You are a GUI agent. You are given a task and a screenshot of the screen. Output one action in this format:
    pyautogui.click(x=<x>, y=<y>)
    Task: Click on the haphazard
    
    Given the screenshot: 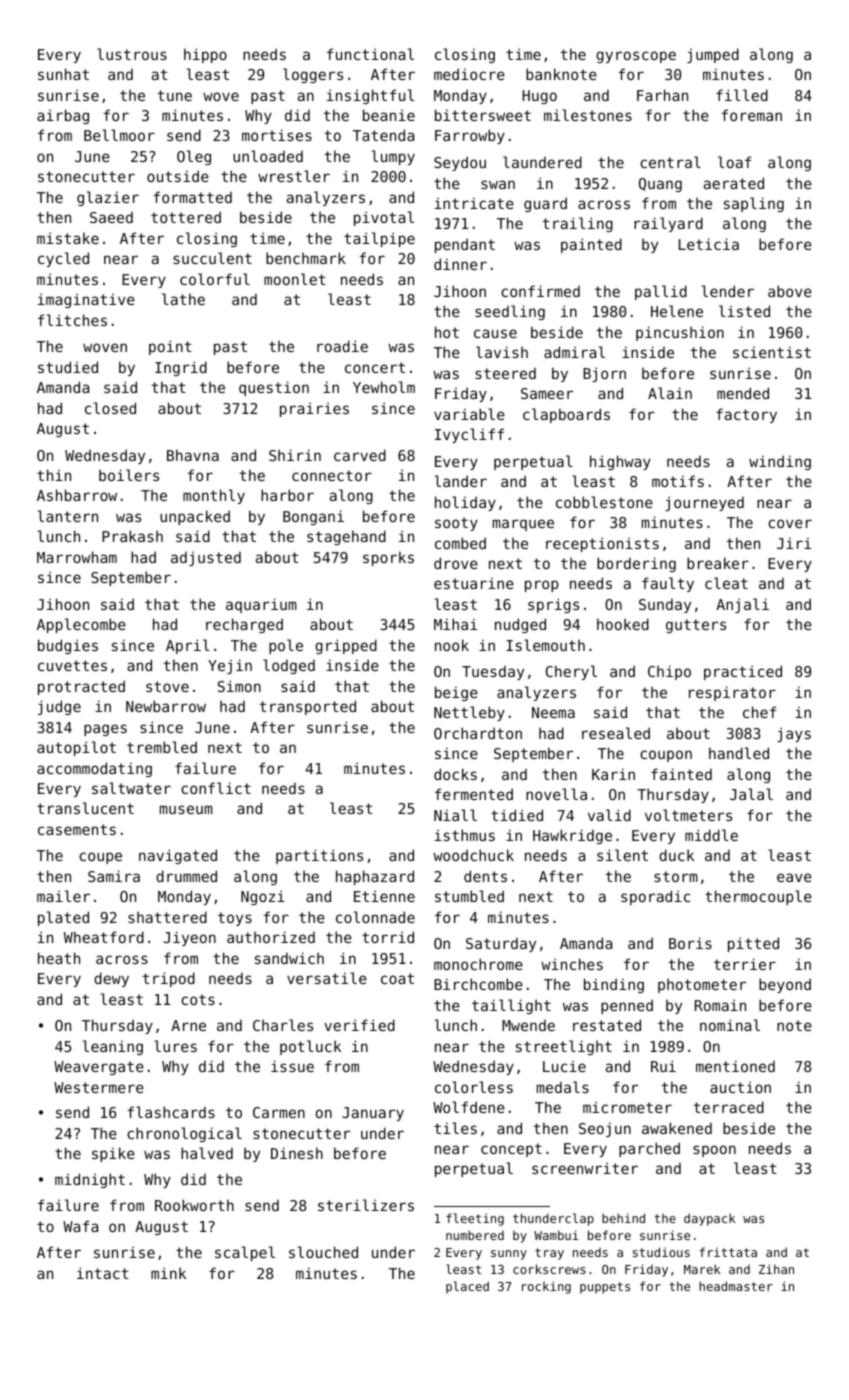 What is the action you would take?
    pyautogui.click(x=375, y=877)
